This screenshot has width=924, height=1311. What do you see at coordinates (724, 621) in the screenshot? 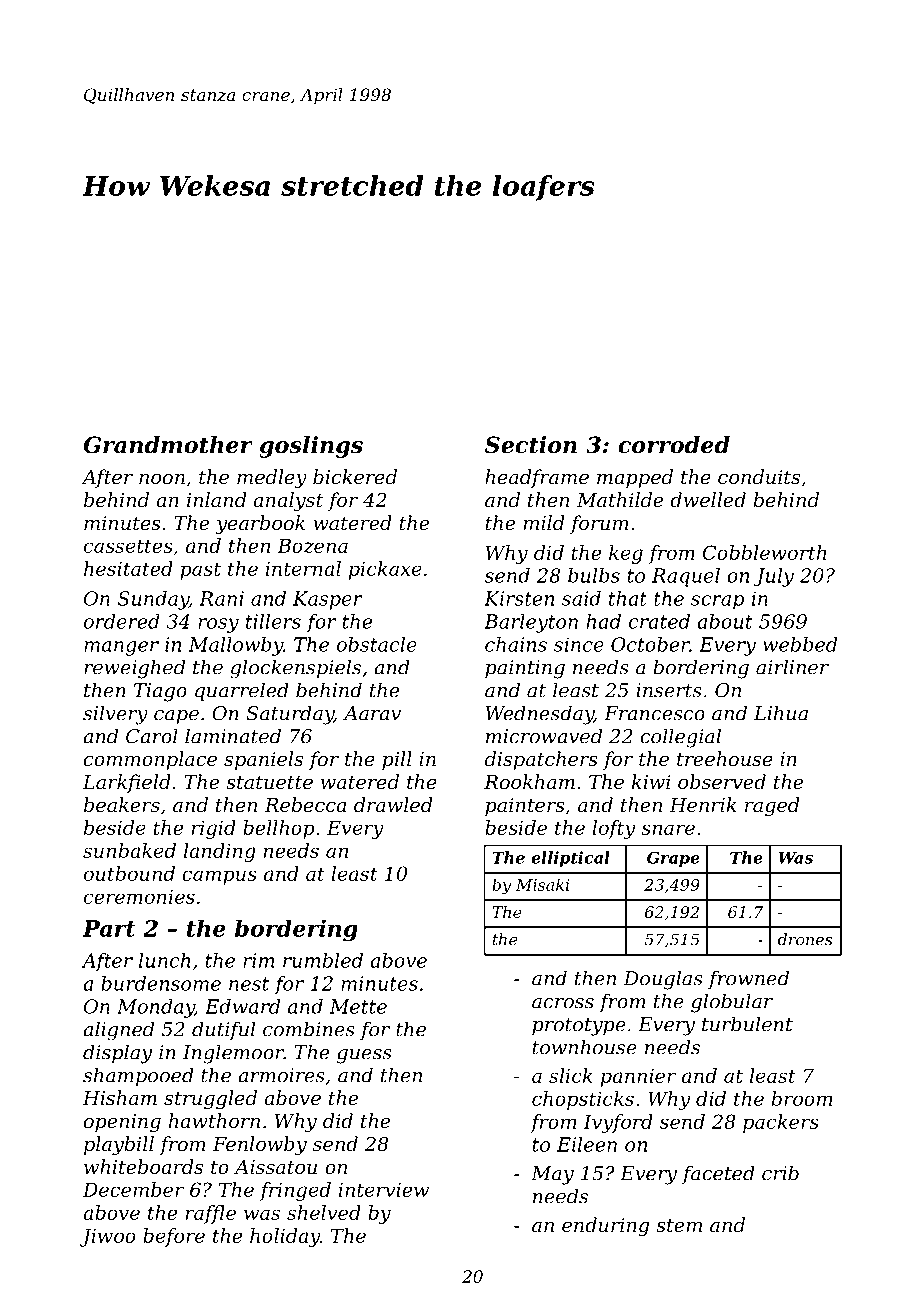
I see `about` at bounding box center [724, 621].
